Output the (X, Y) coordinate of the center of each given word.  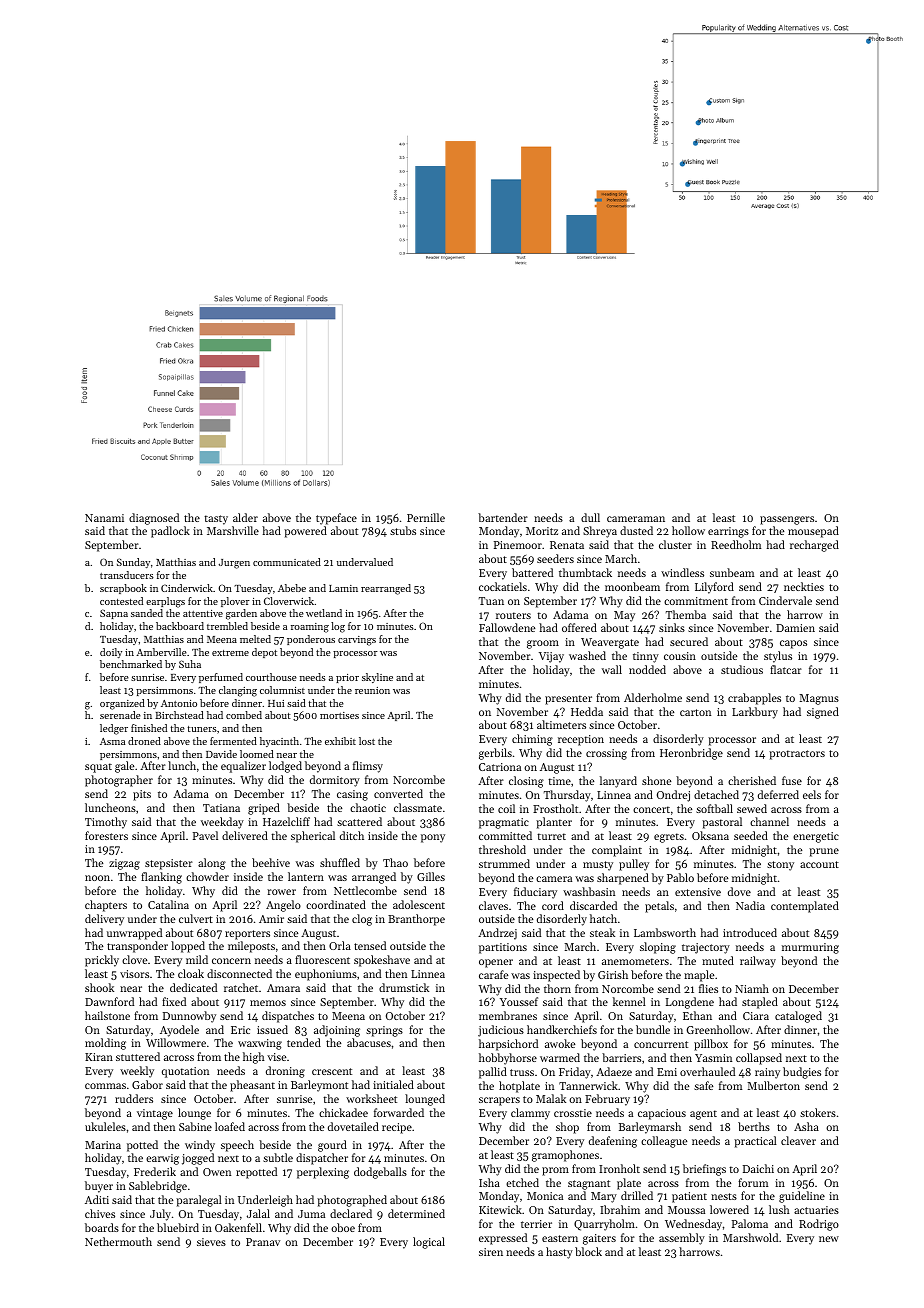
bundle (653, 1029)
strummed (504, 863)
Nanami (104, 518)
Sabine (195, 1126)
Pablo (680, 877)
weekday (222, 823)
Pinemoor (518, 545)
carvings (357, 641)
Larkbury (755, 713)
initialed (393, 1084)
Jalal (258, 1213)
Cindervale (785, 600)
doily (111, 653)
